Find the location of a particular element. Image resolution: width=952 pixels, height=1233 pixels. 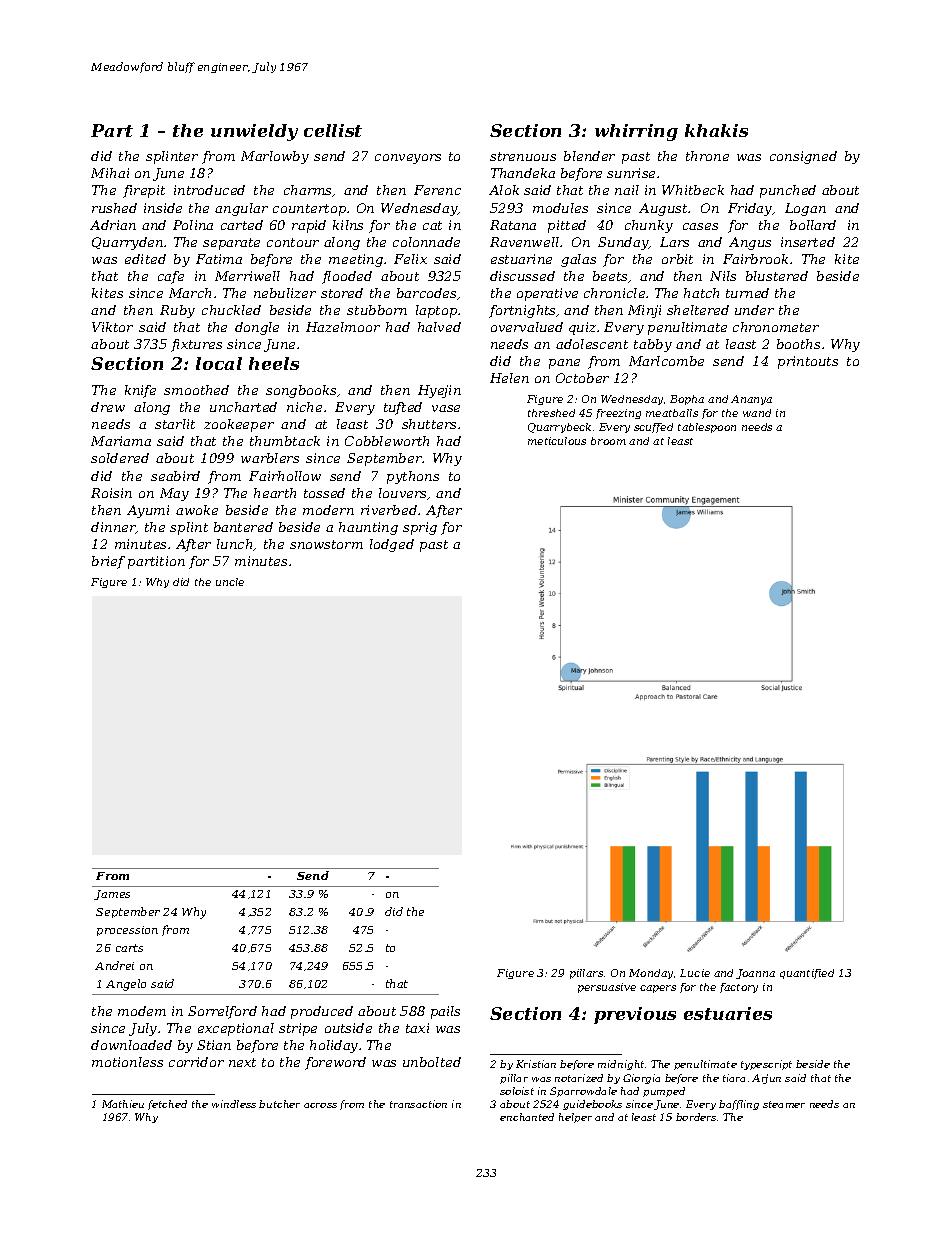

carts is located at coordinates (129, 948).
